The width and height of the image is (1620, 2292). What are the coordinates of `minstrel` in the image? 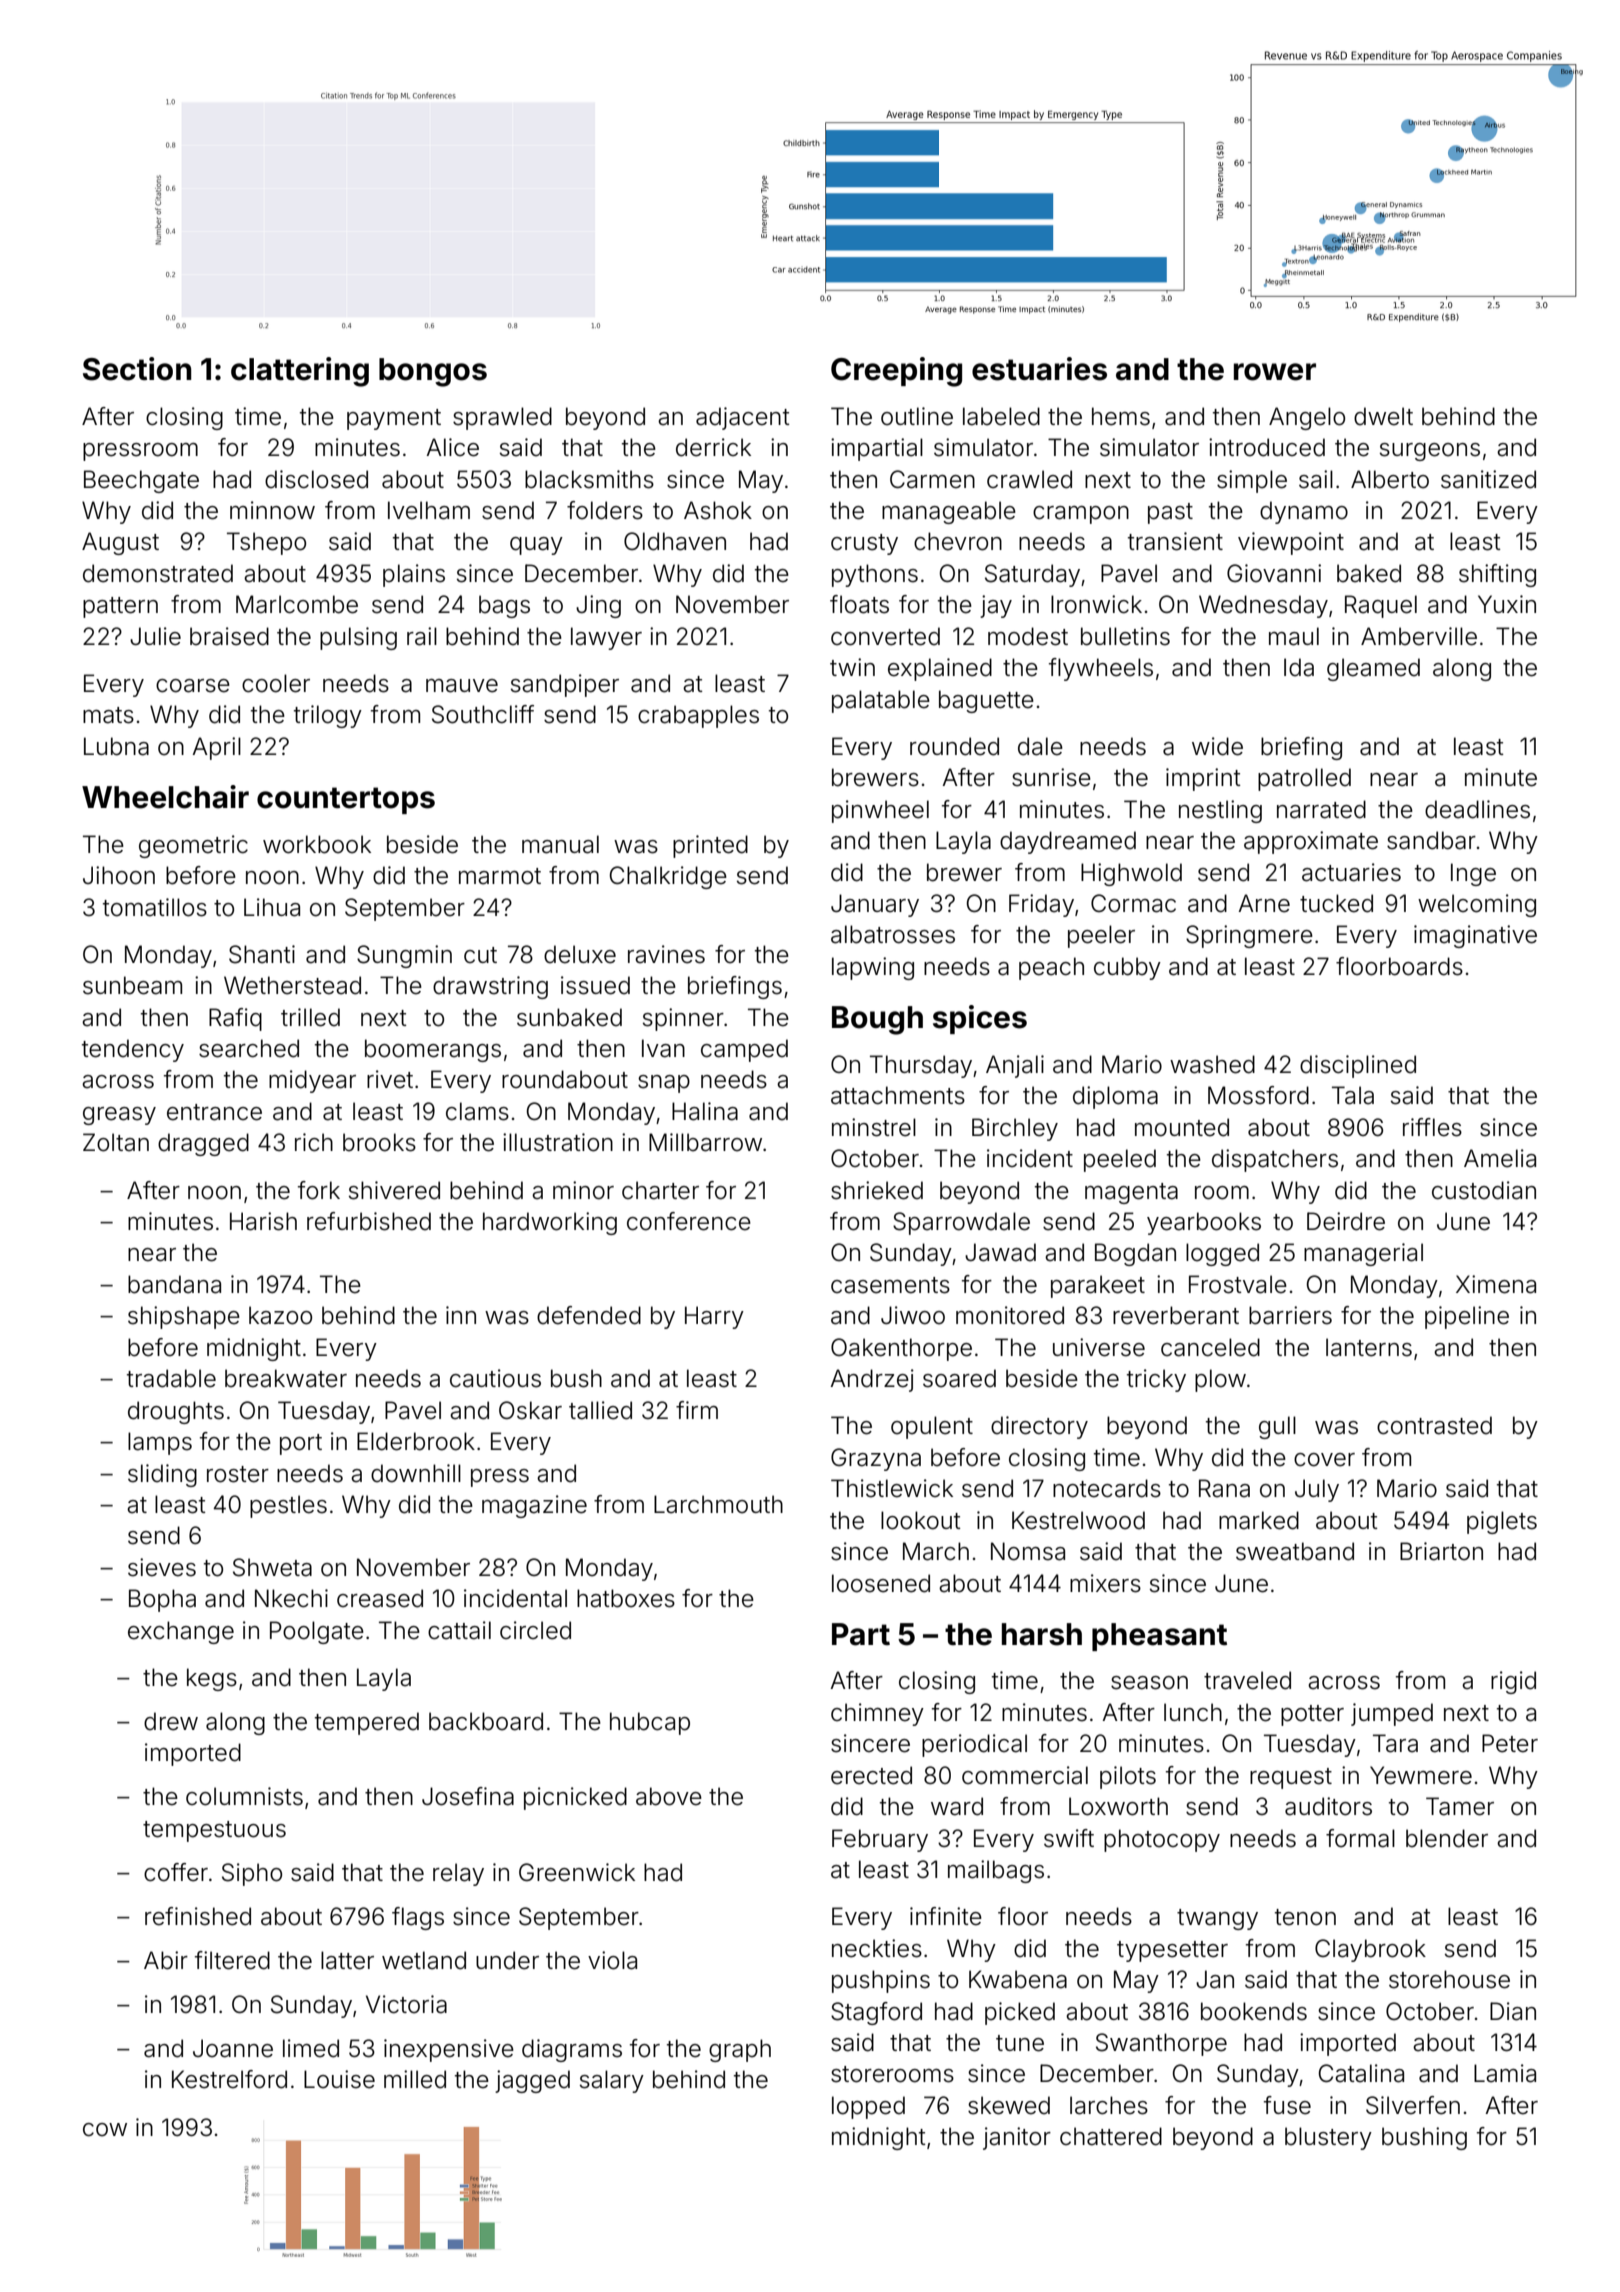 It's located at (874, 1127).
